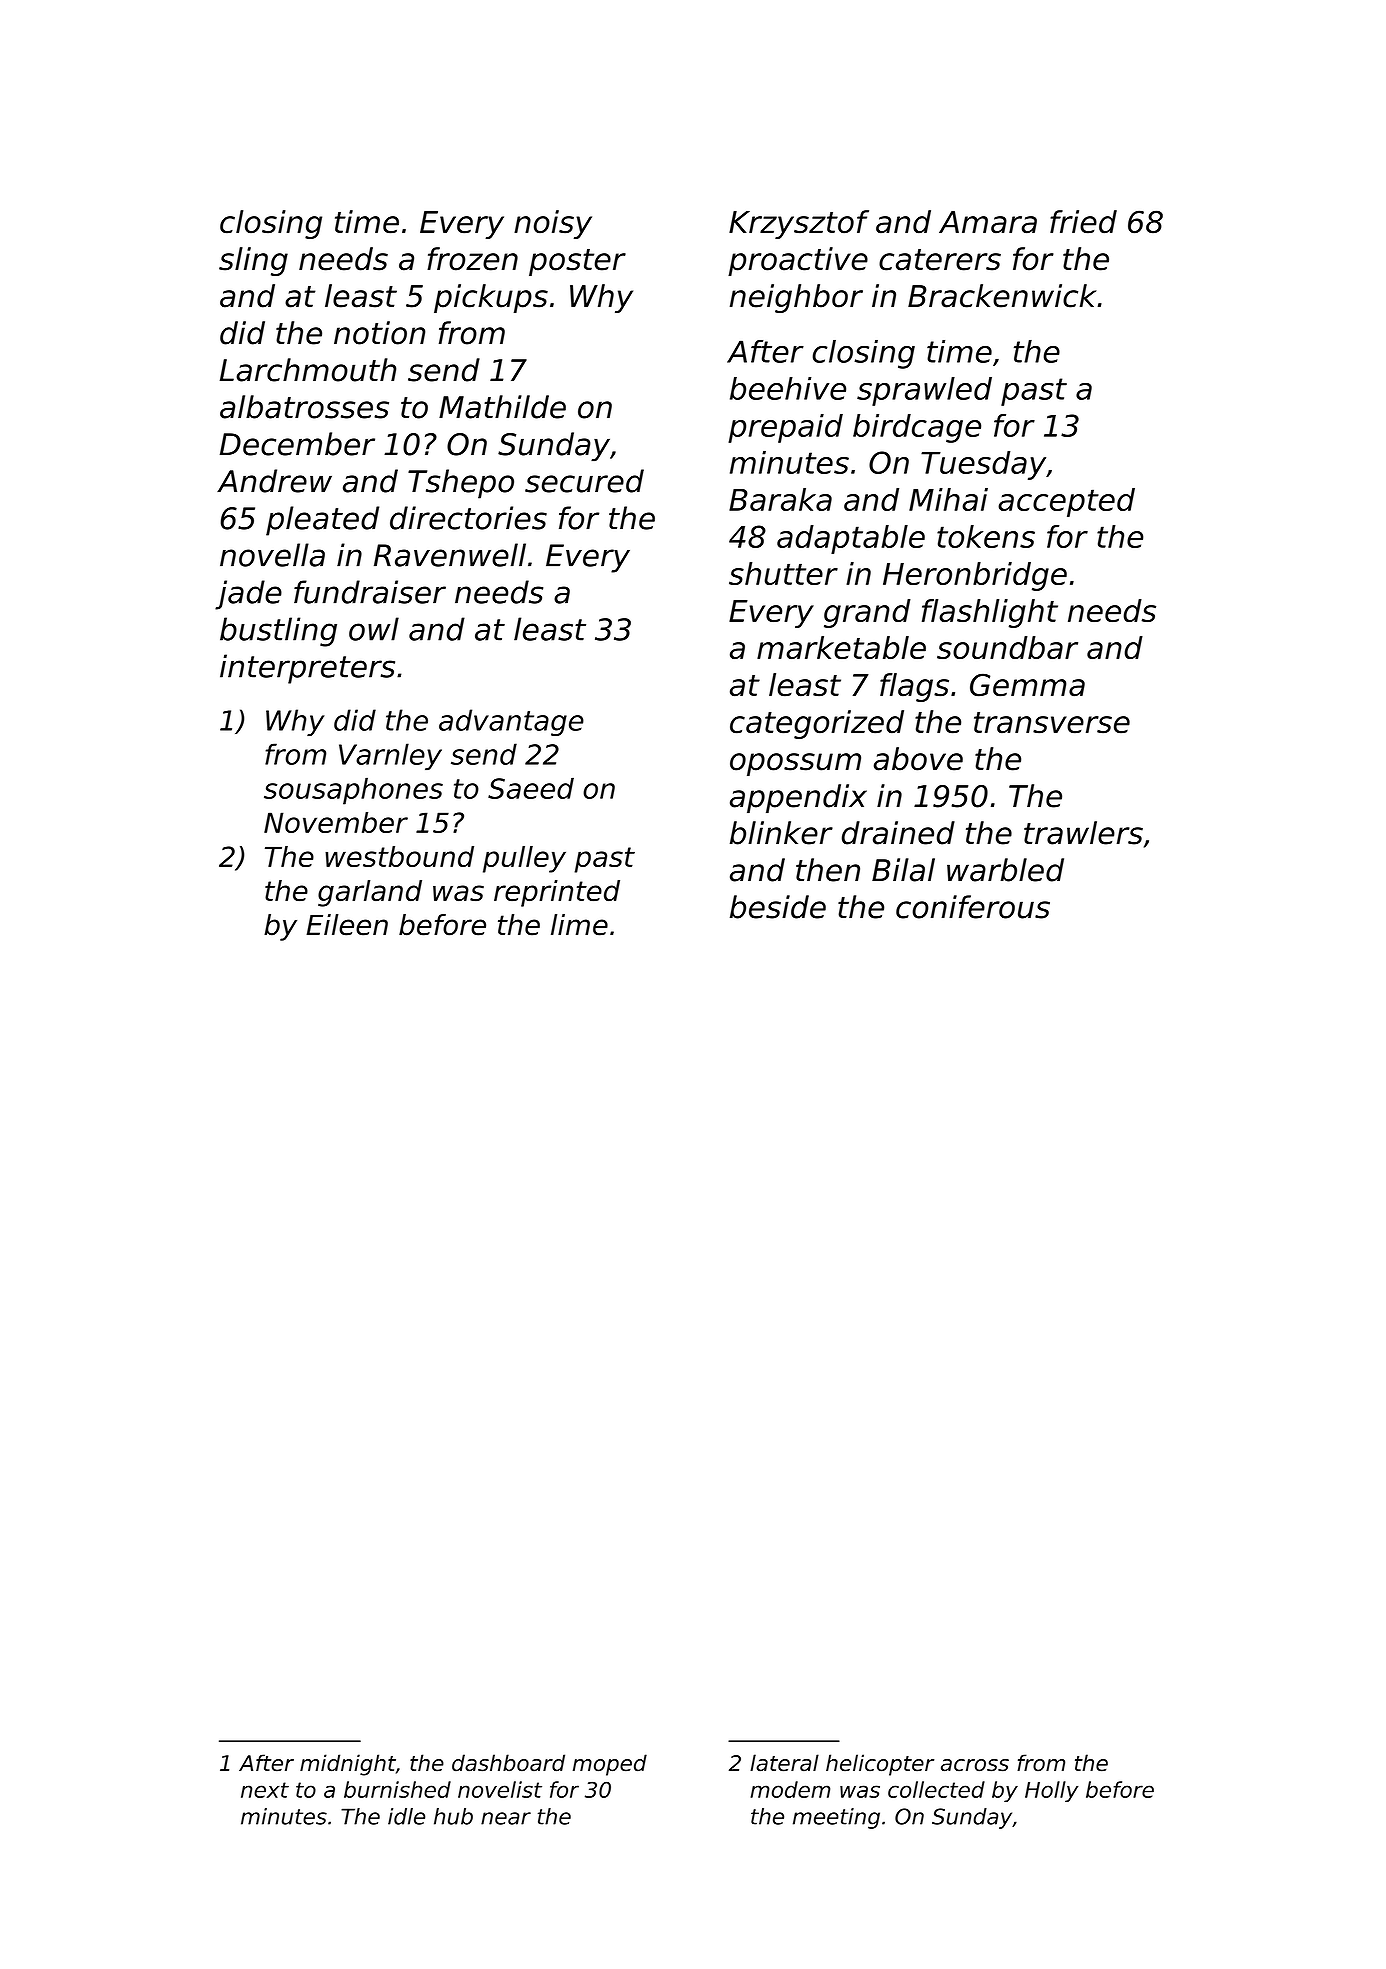 This document has width=1386, height=1969. Describe the element at coordinates (973, 907) in the document. I see `coniferous` at that location.
